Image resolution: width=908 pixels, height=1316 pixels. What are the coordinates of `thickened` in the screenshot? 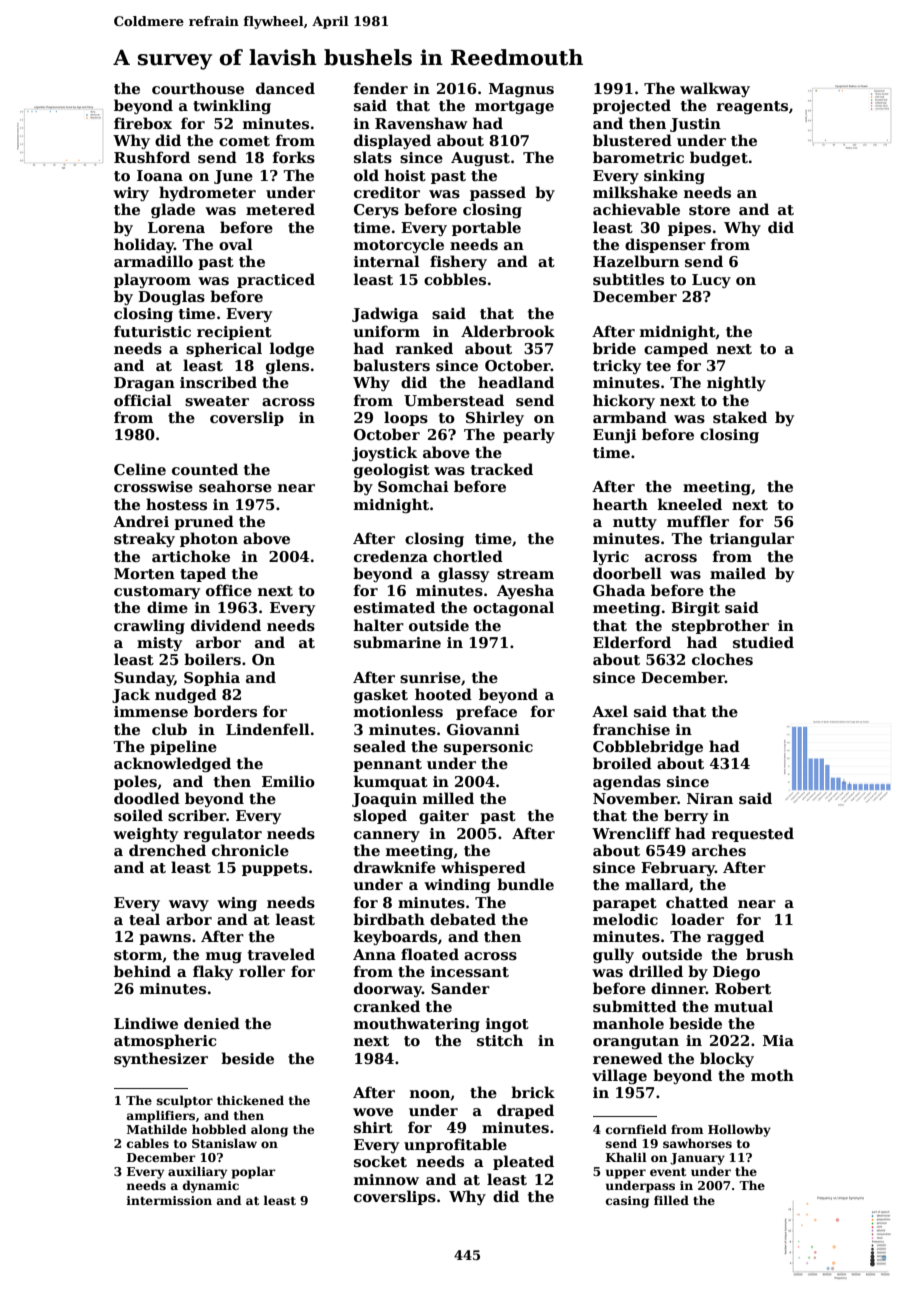 It's located at (250, 1100).
